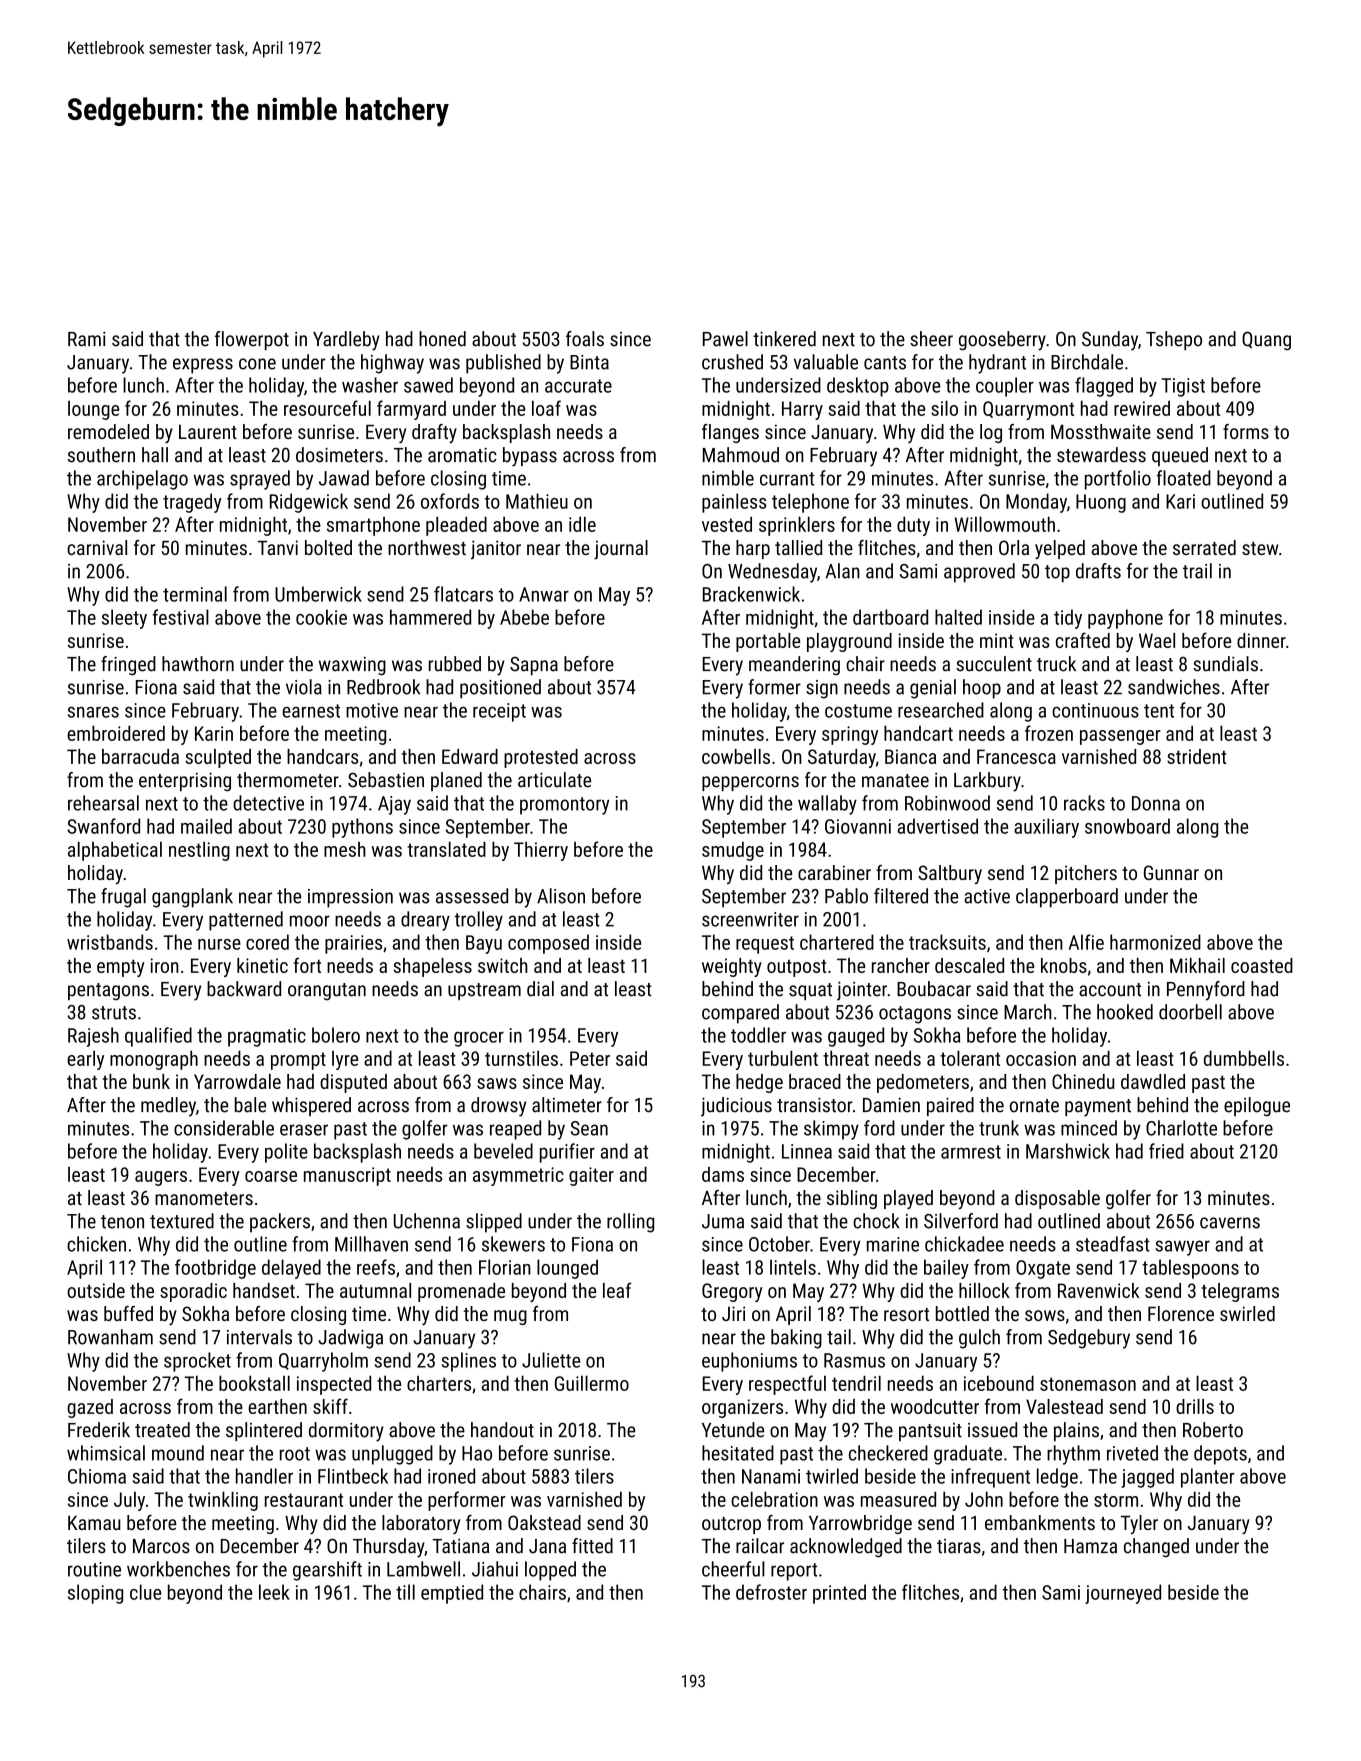 The image size is (1361, 1761). I want to click on cowbells, so click(736, 756).
